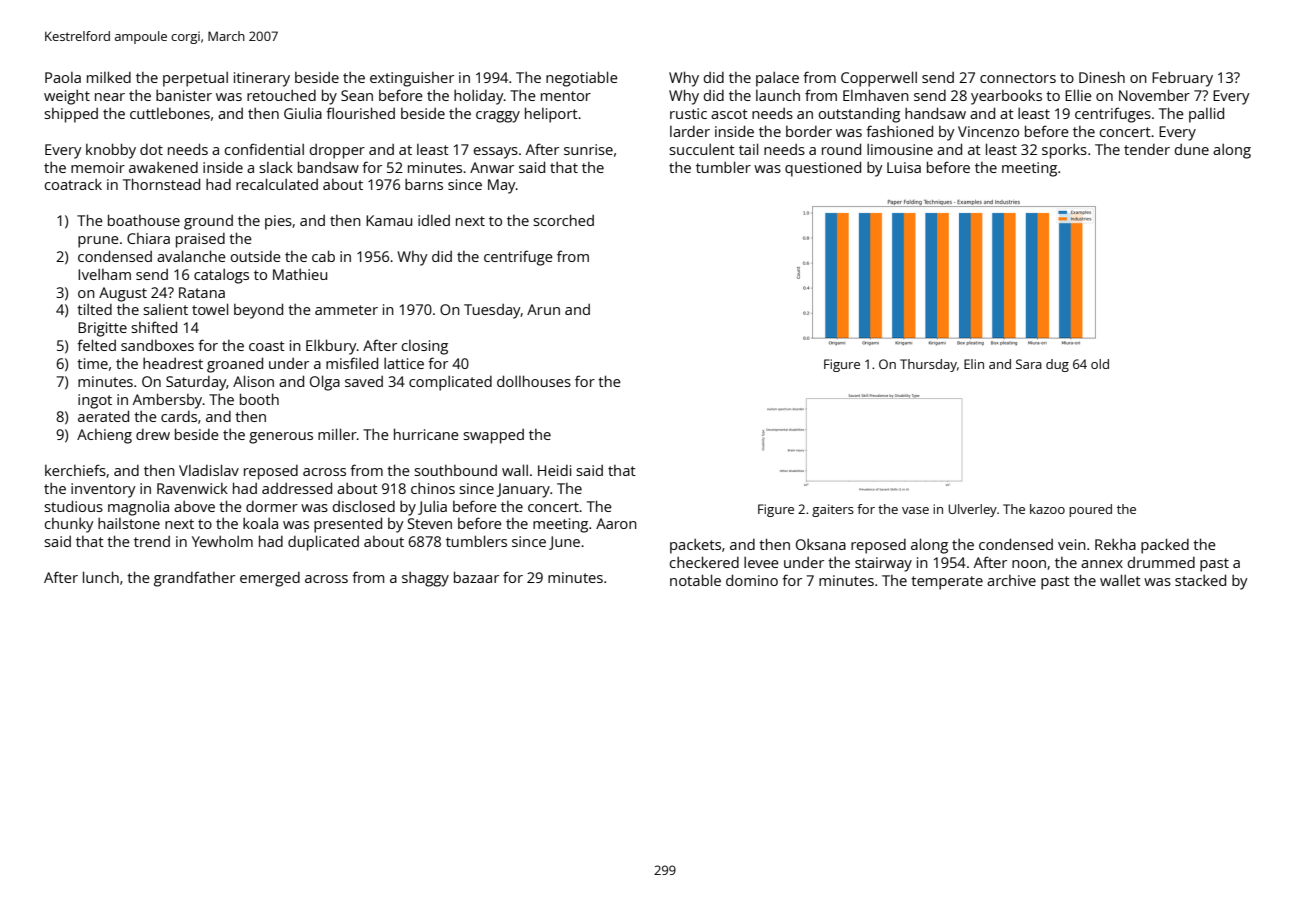 Image resolution: width=1308 pixels, height=924 pixels. What do you see at coordinates (170, 113) in the screenshot?
I see `cuttlebones` at bounding box center [170, 113].
